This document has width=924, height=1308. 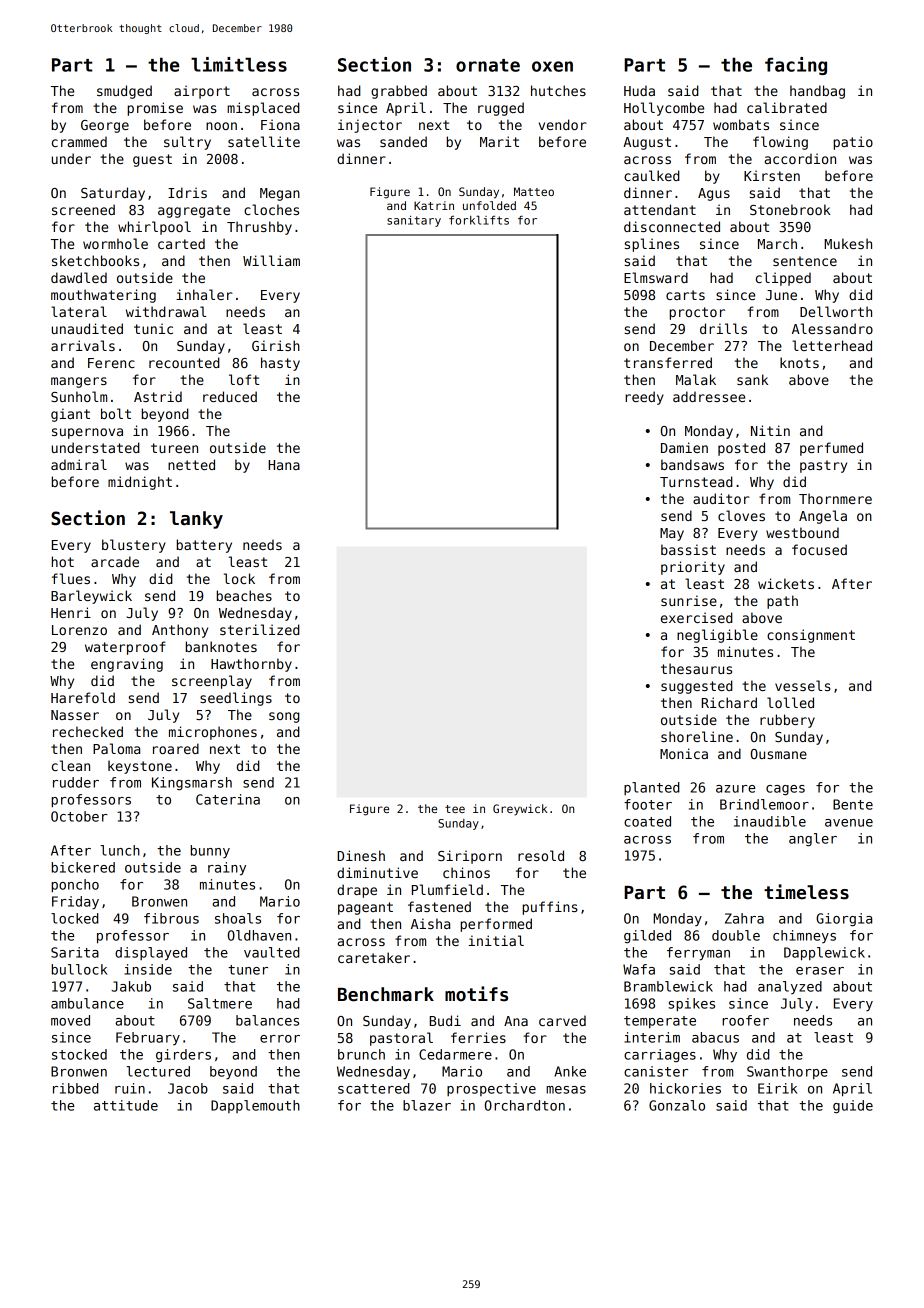 What do you see at coordinates (796, 66) in the document?
I see `facing` at bounding box center [796, 66].
